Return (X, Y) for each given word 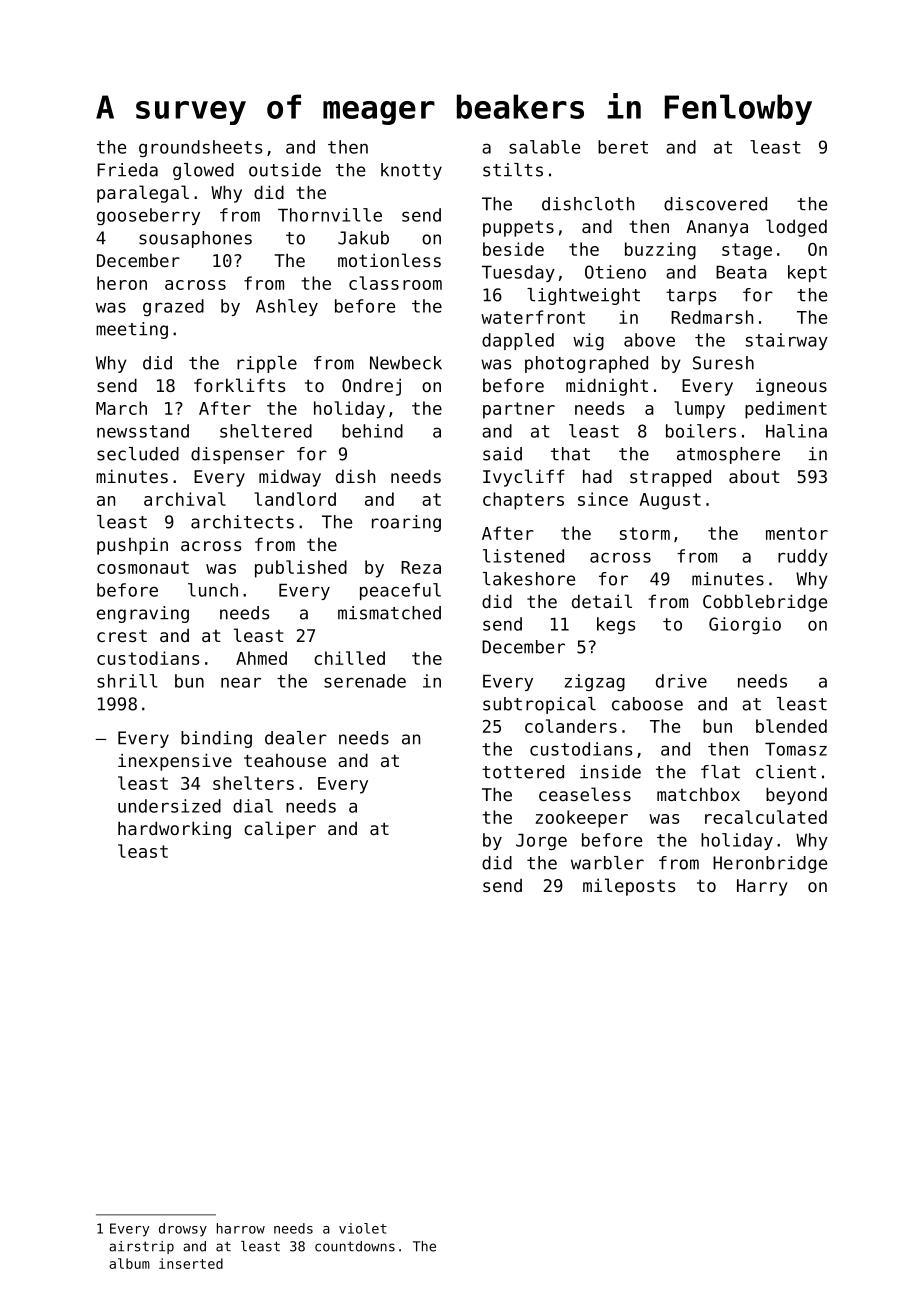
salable (544, 147)
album (129, 1263)
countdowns (355, 1246)
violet (363, 1228)
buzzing (660, 251)
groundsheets (200, 148)
